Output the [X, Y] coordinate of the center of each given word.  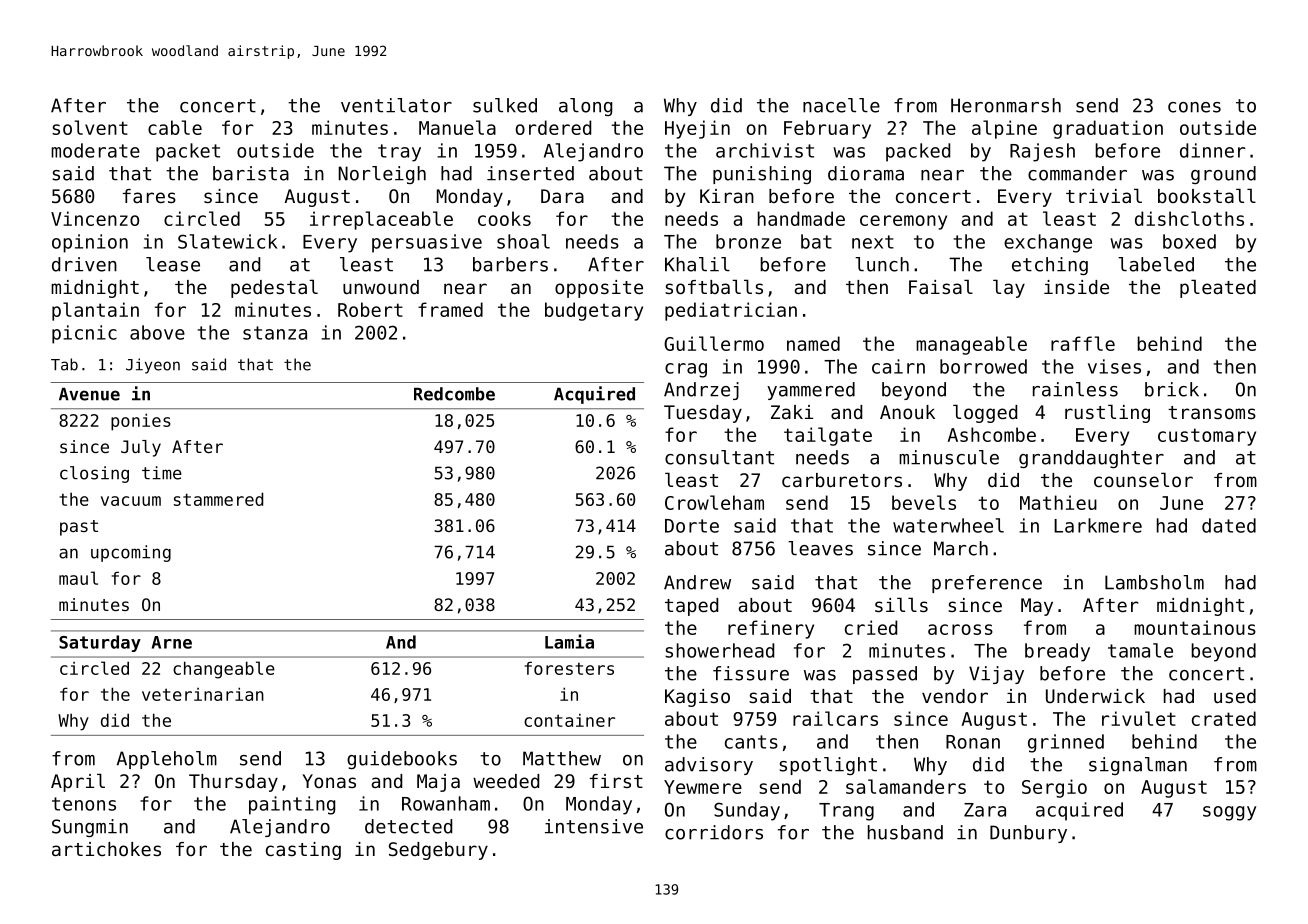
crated [1224, 718]
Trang [846, 812]
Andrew [697, 582]
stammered [218, 499]
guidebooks [402, 760]
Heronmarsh [1006, 105]
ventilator [396, 105]
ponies [141, 422]
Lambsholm [1154, 582]
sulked [505, 105]
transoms [1212, 412]
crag [686, 370]
